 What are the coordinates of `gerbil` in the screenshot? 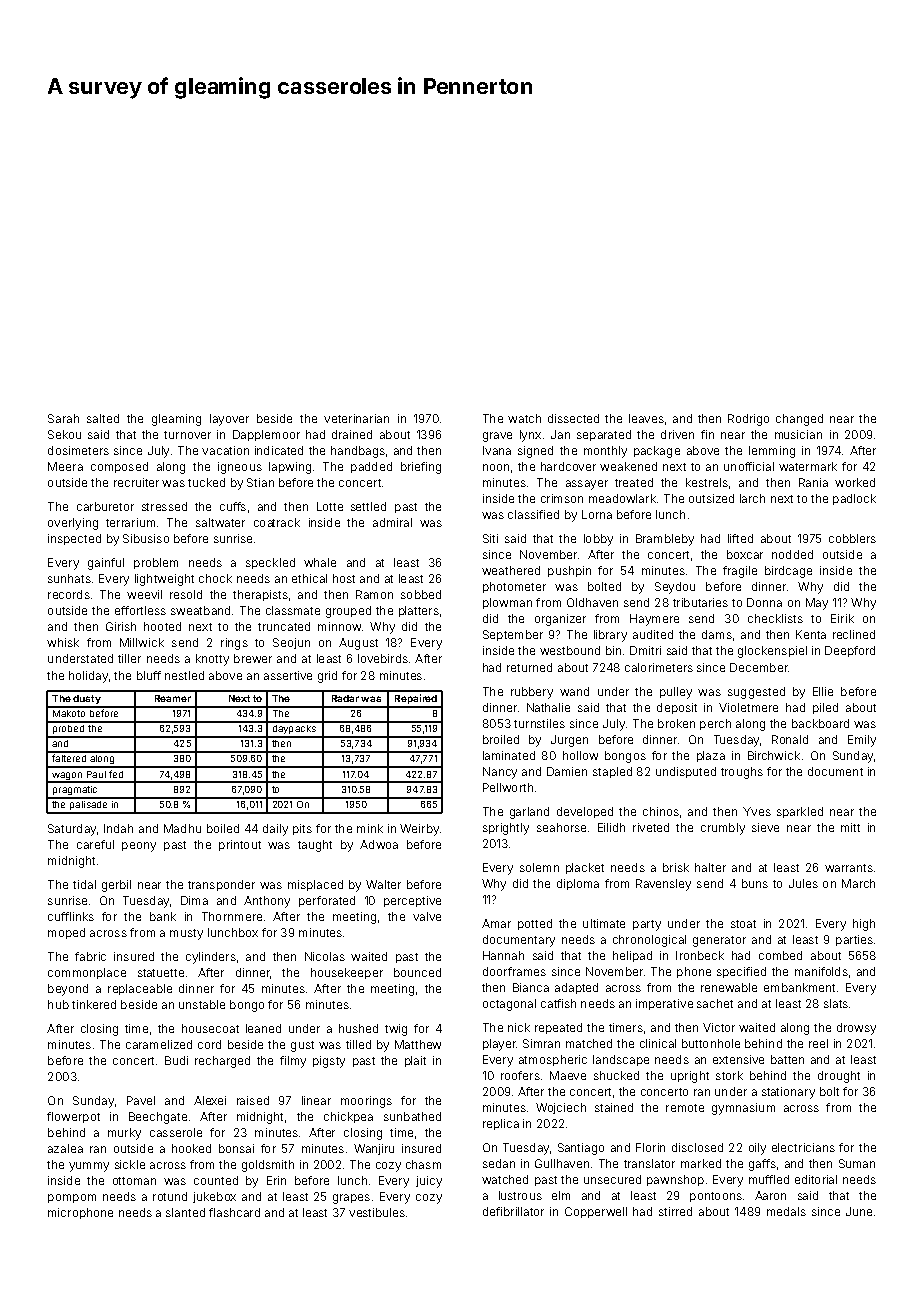 It's located at (116, 886).
